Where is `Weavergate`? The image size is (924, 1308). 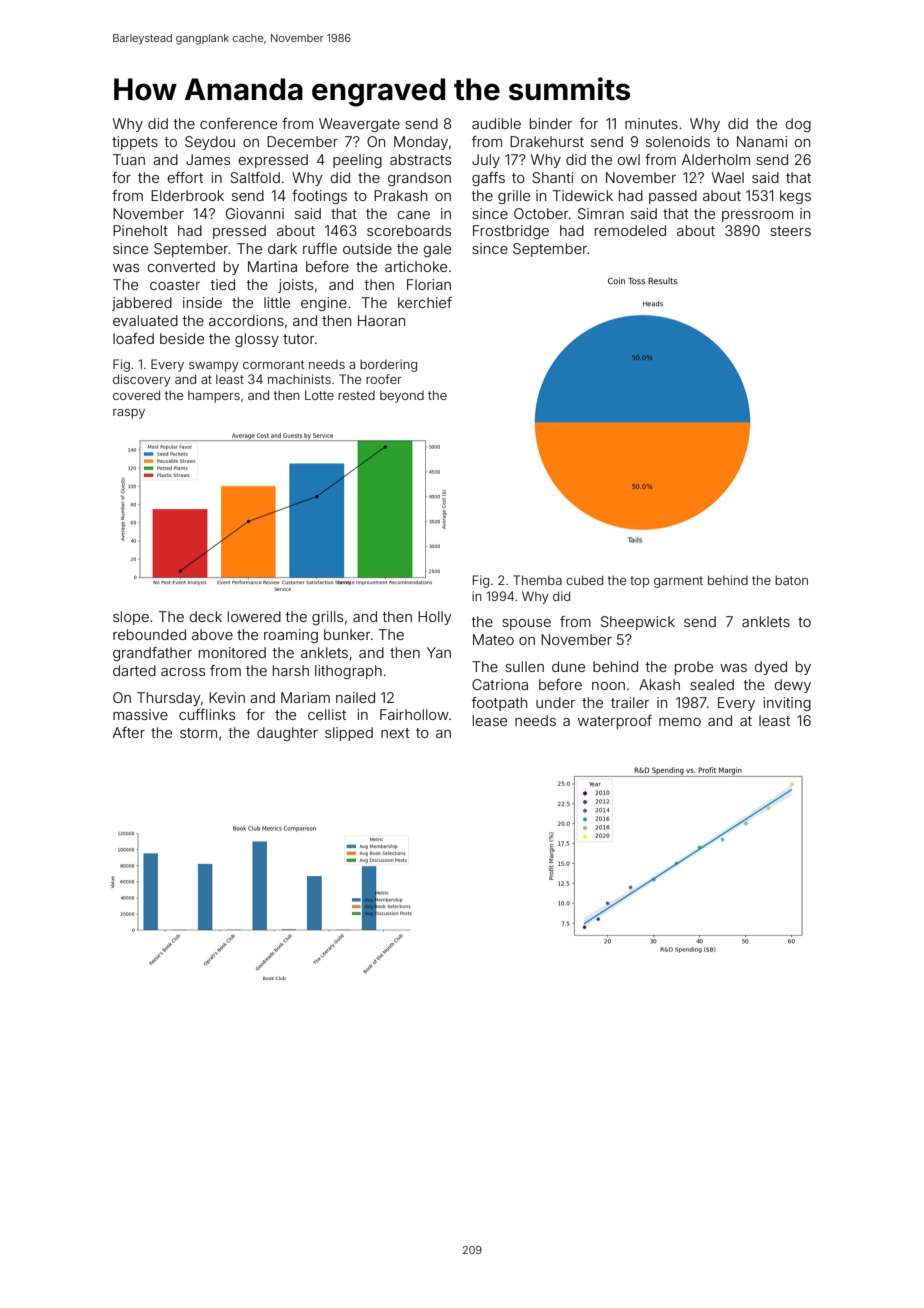 Weavergate is located at coordinates (359, 125).
